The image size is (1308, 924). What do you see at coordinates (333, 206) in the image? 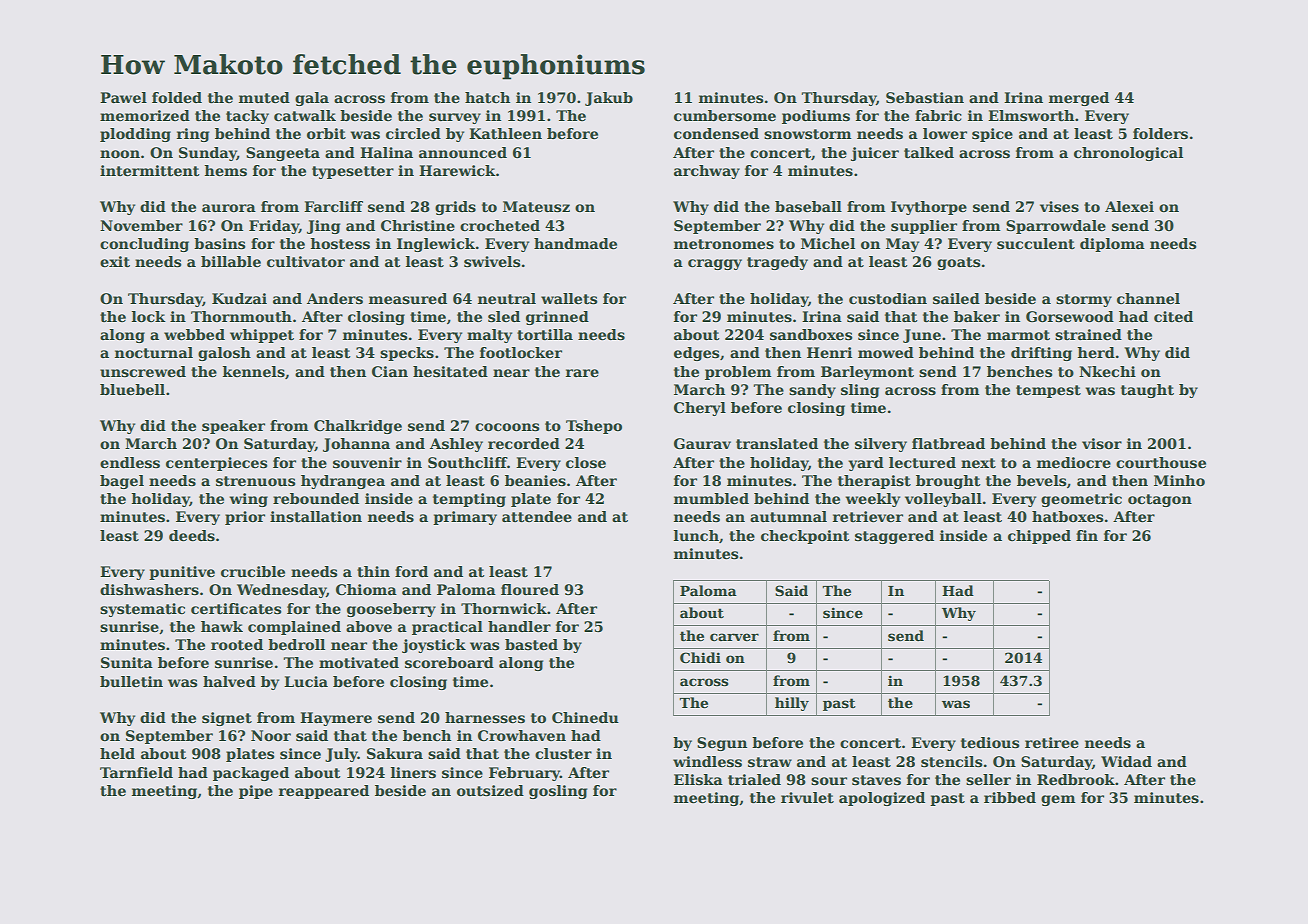
I see `Farcliff` at bounding box center [333, 206].
